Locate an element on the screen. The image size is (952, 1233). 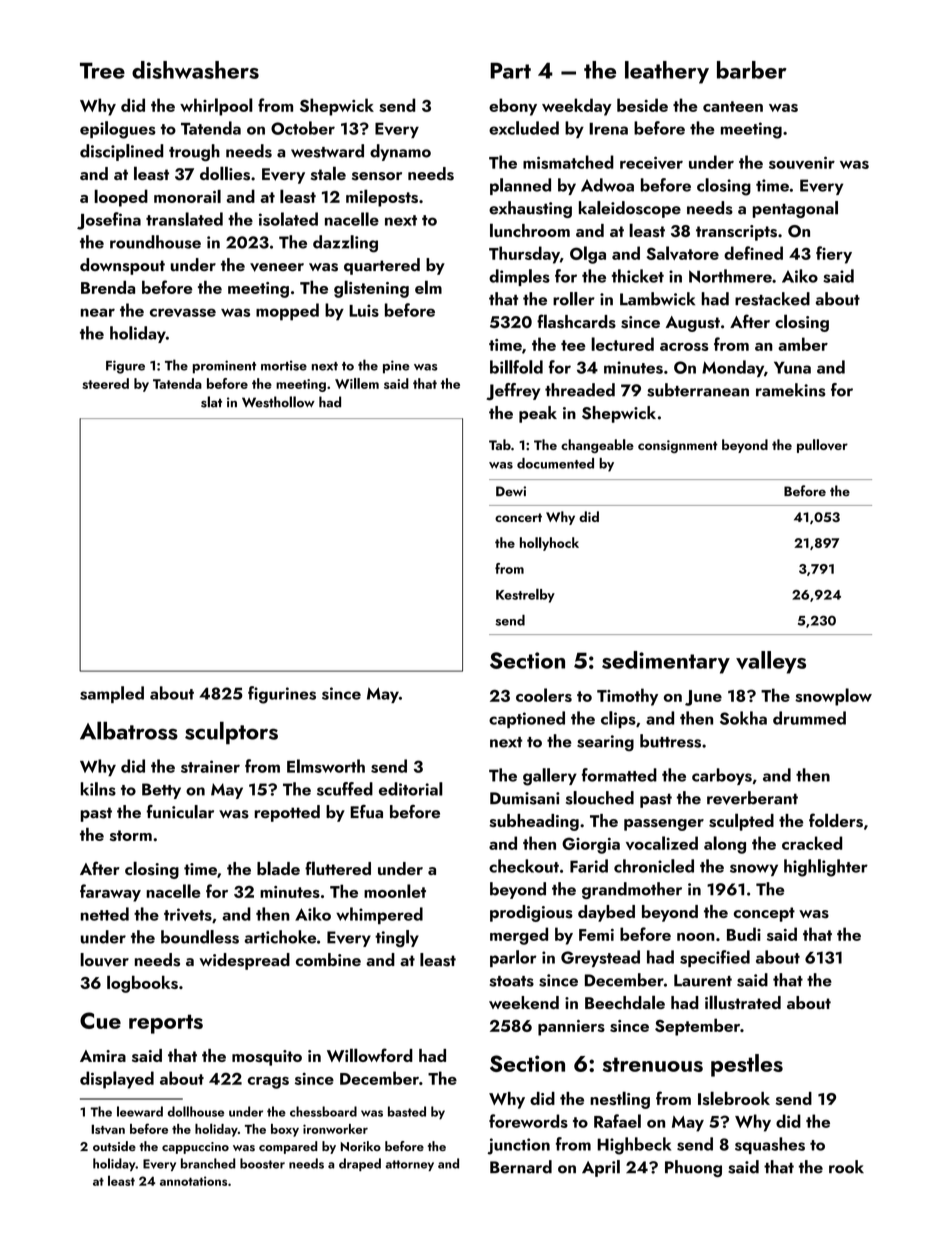
across is located at coordinates (684, 347).
